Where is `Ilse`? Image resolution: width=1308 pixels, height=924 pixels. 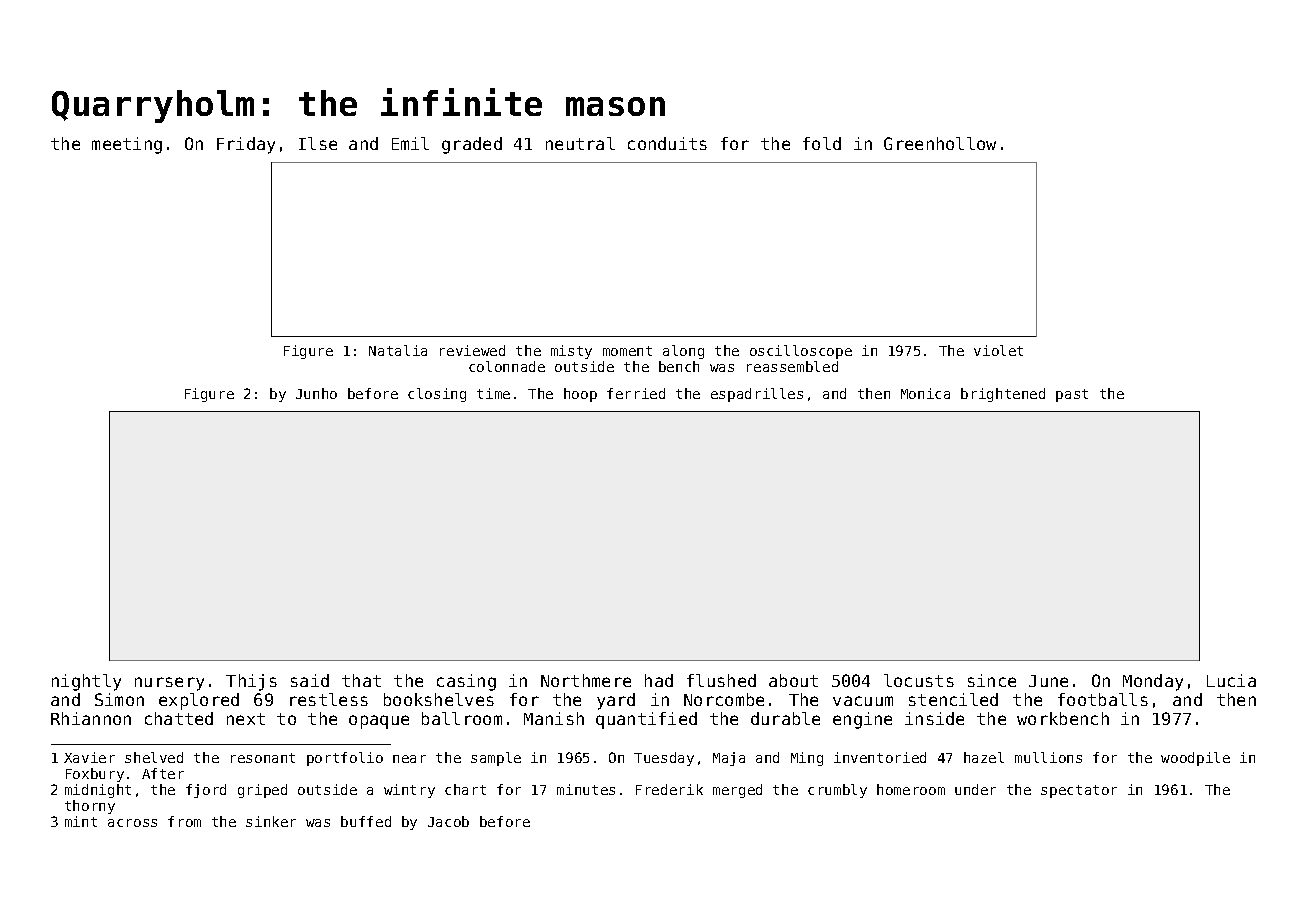 Ilse is located at coordinates (318, 143).
